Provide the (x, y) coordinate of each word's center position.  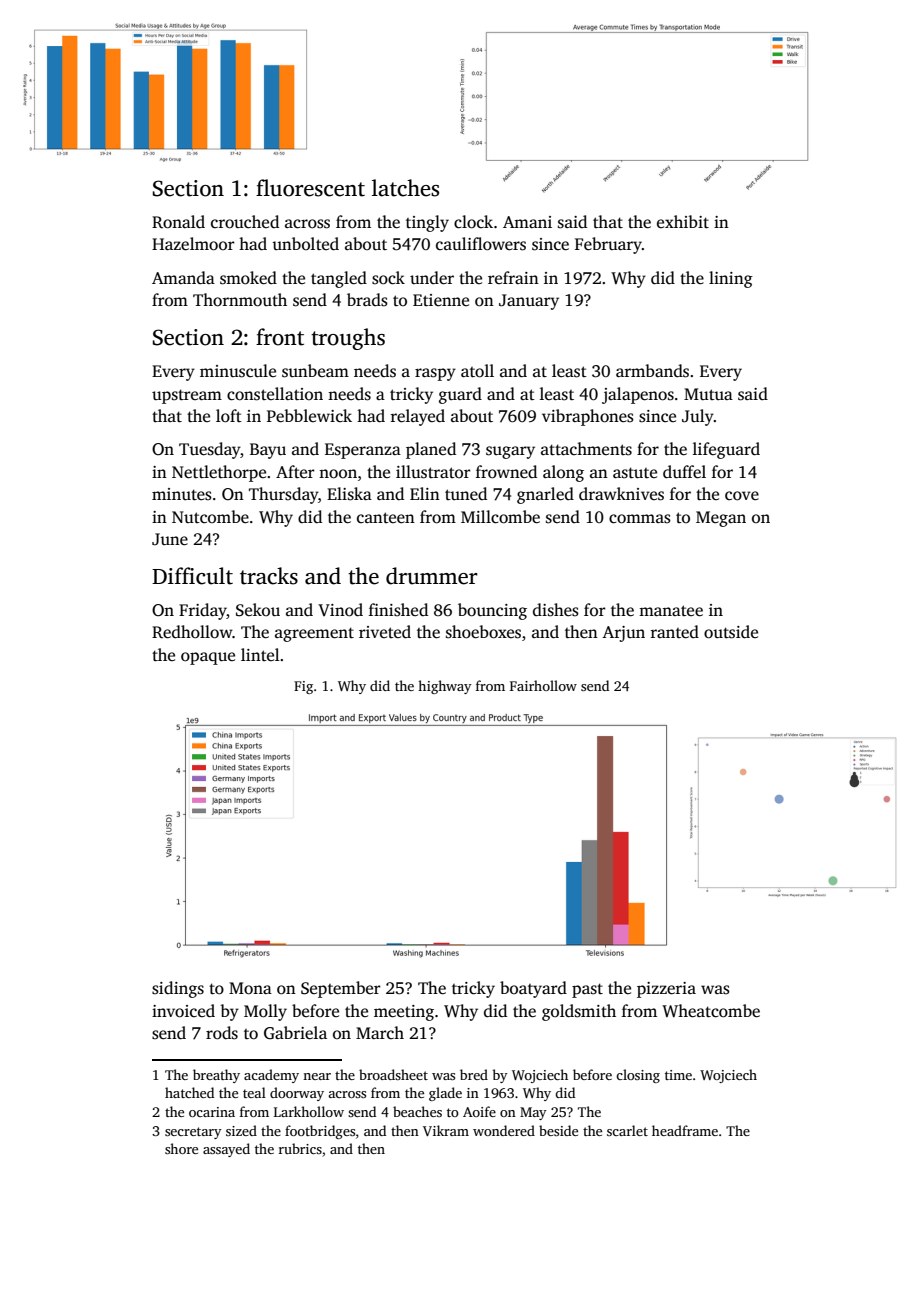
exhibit (683, 221)
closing (638, 1076)
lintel (260, 654)
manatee (671, 611)
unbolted (305, 244)
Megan (721, 519)
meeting (404, 1013)
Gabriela (295, 1033)
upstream (187, 396)
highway (445, 687)
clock (473, 222)
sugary (510, 452)
